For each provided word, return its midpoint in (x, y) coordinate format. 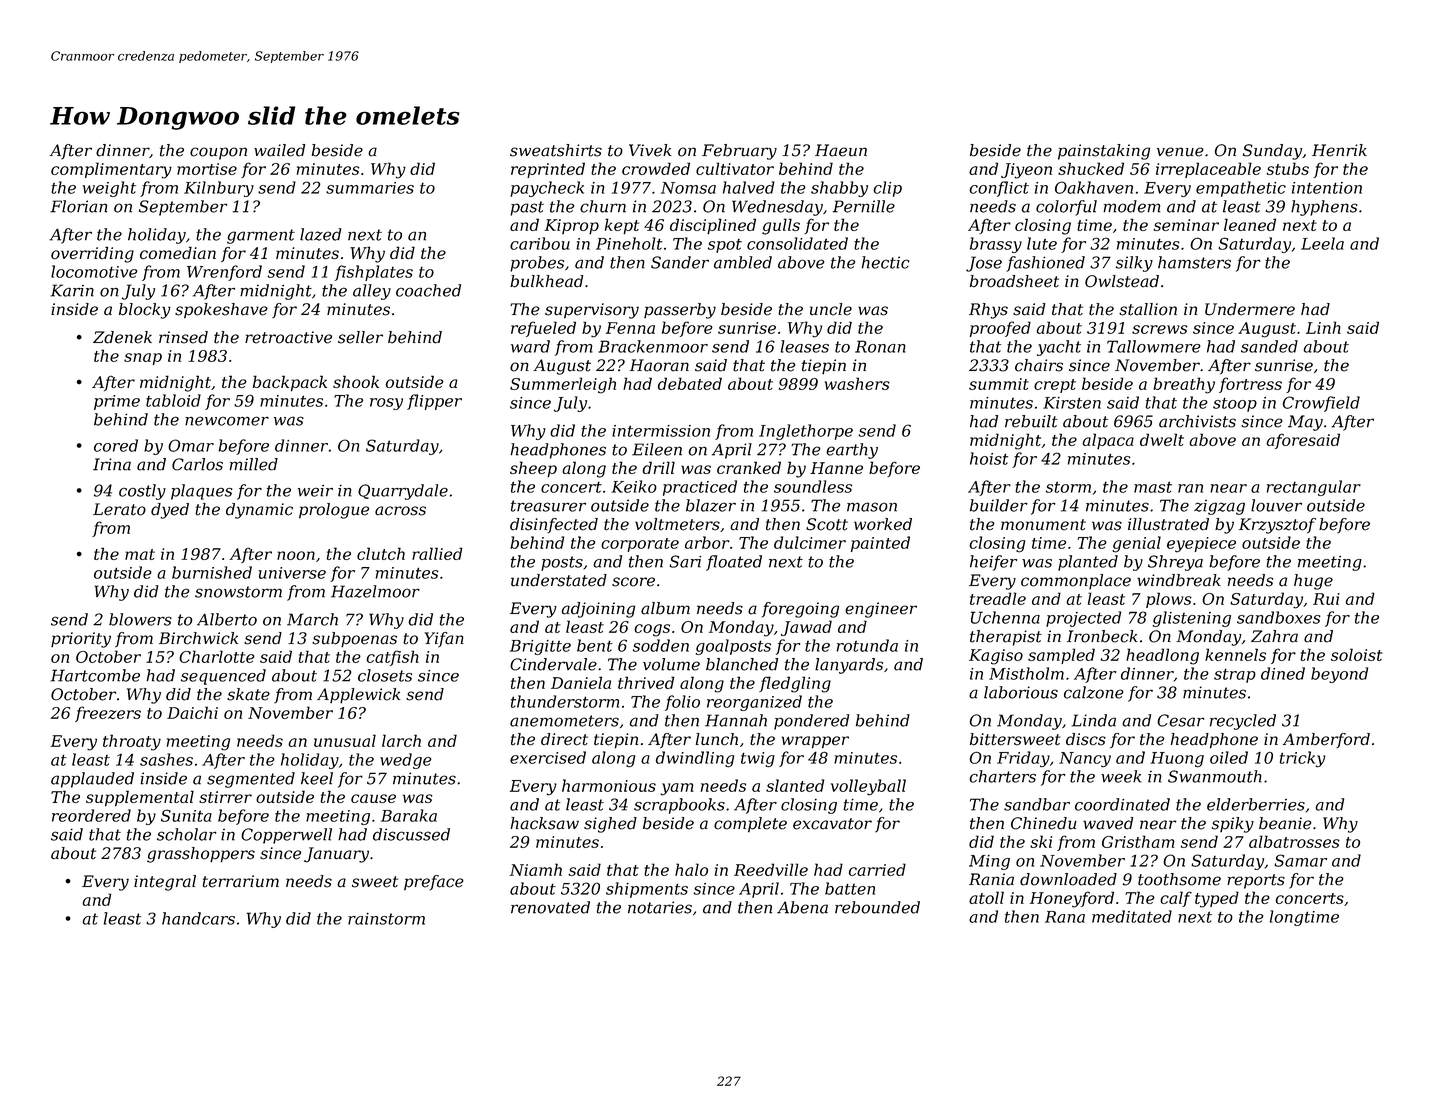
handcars (198, 918)
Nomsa (688, 188)
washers (857, 383)
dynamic (259, 511)
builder (998, 505)
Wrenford (224, 273)
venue (1180, 152)
